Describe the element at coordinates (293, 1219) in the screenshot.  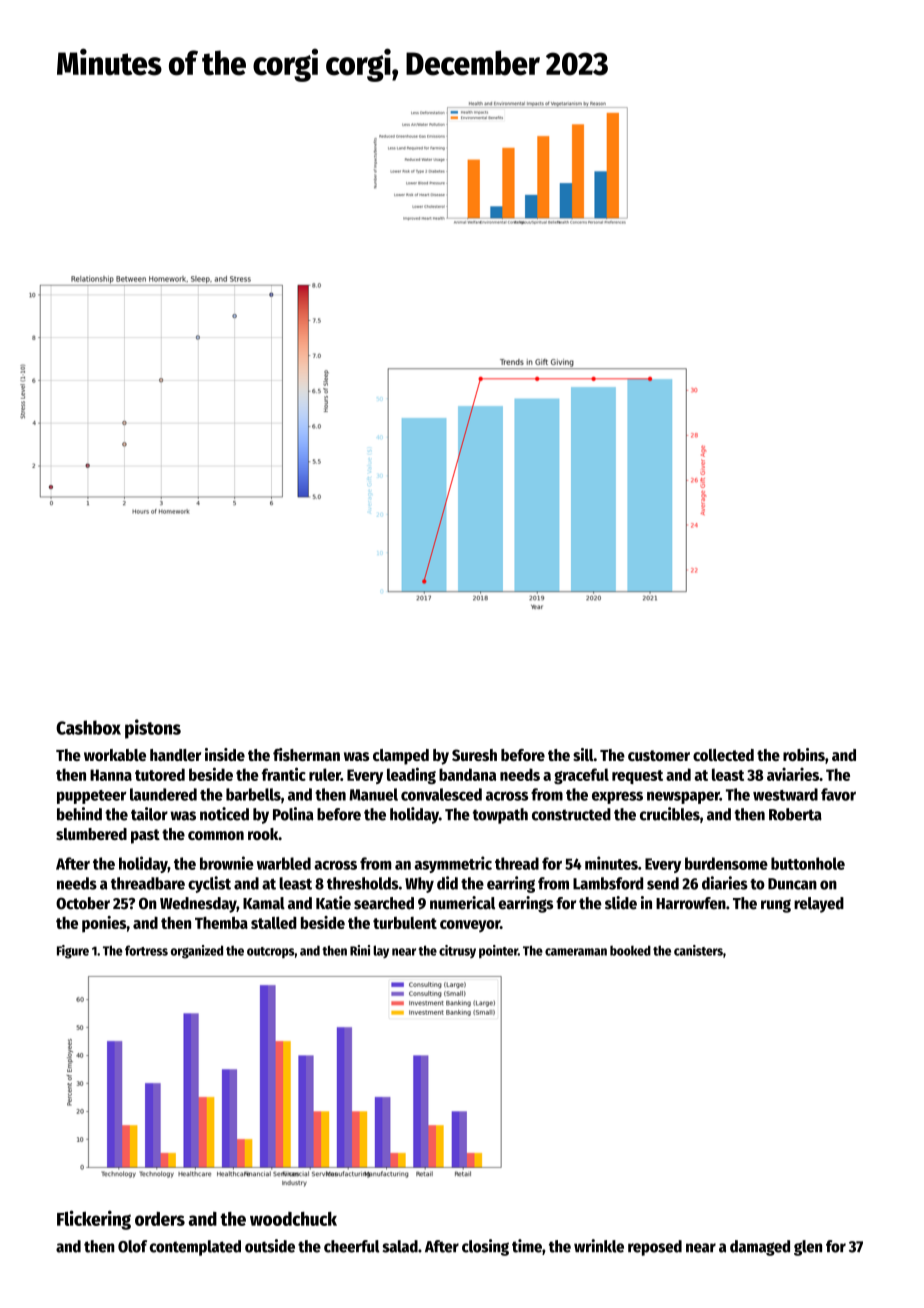
I see `woodchuck` at that location.
